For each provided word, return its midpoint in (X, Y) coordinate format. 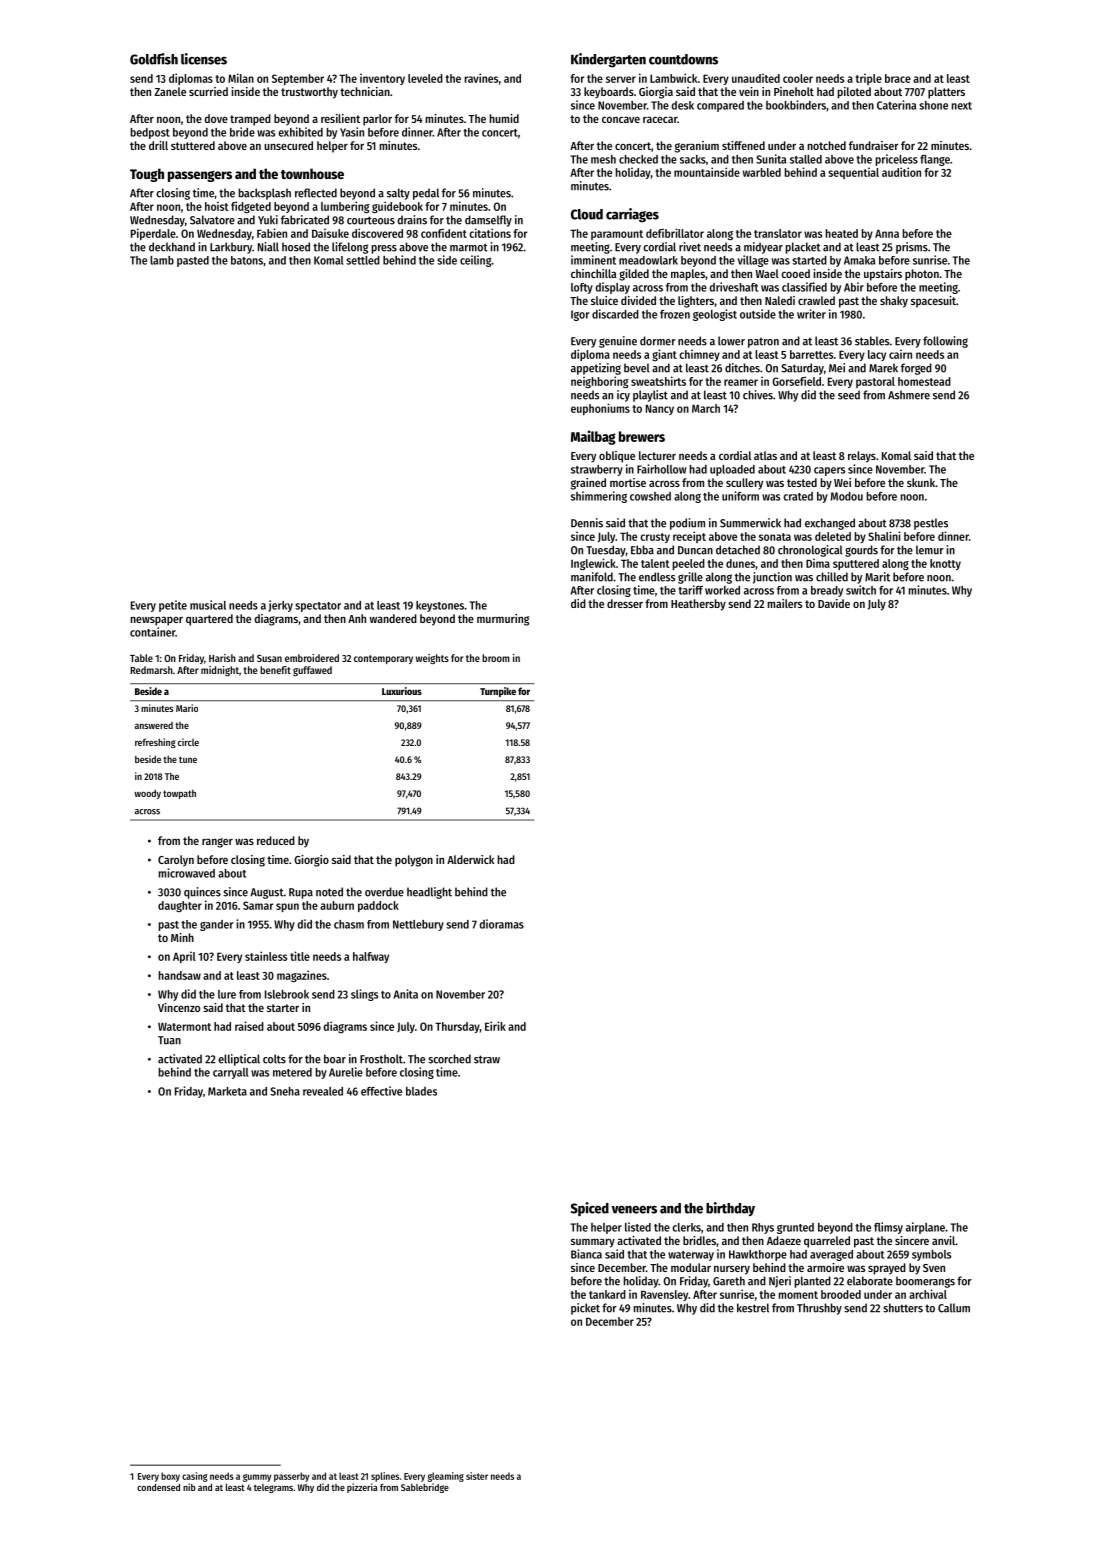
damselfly (488, 221)
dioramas (501, 924)
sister (477, 1476)
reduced (276, 840)
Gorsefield (796, 381)
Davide (834, 603)
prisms (912, 248)
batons (247, 260)
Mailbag (593, 437)
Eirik (495, 1026)
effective (381, 1091)
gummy (257, 1478)
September (298, 79)
